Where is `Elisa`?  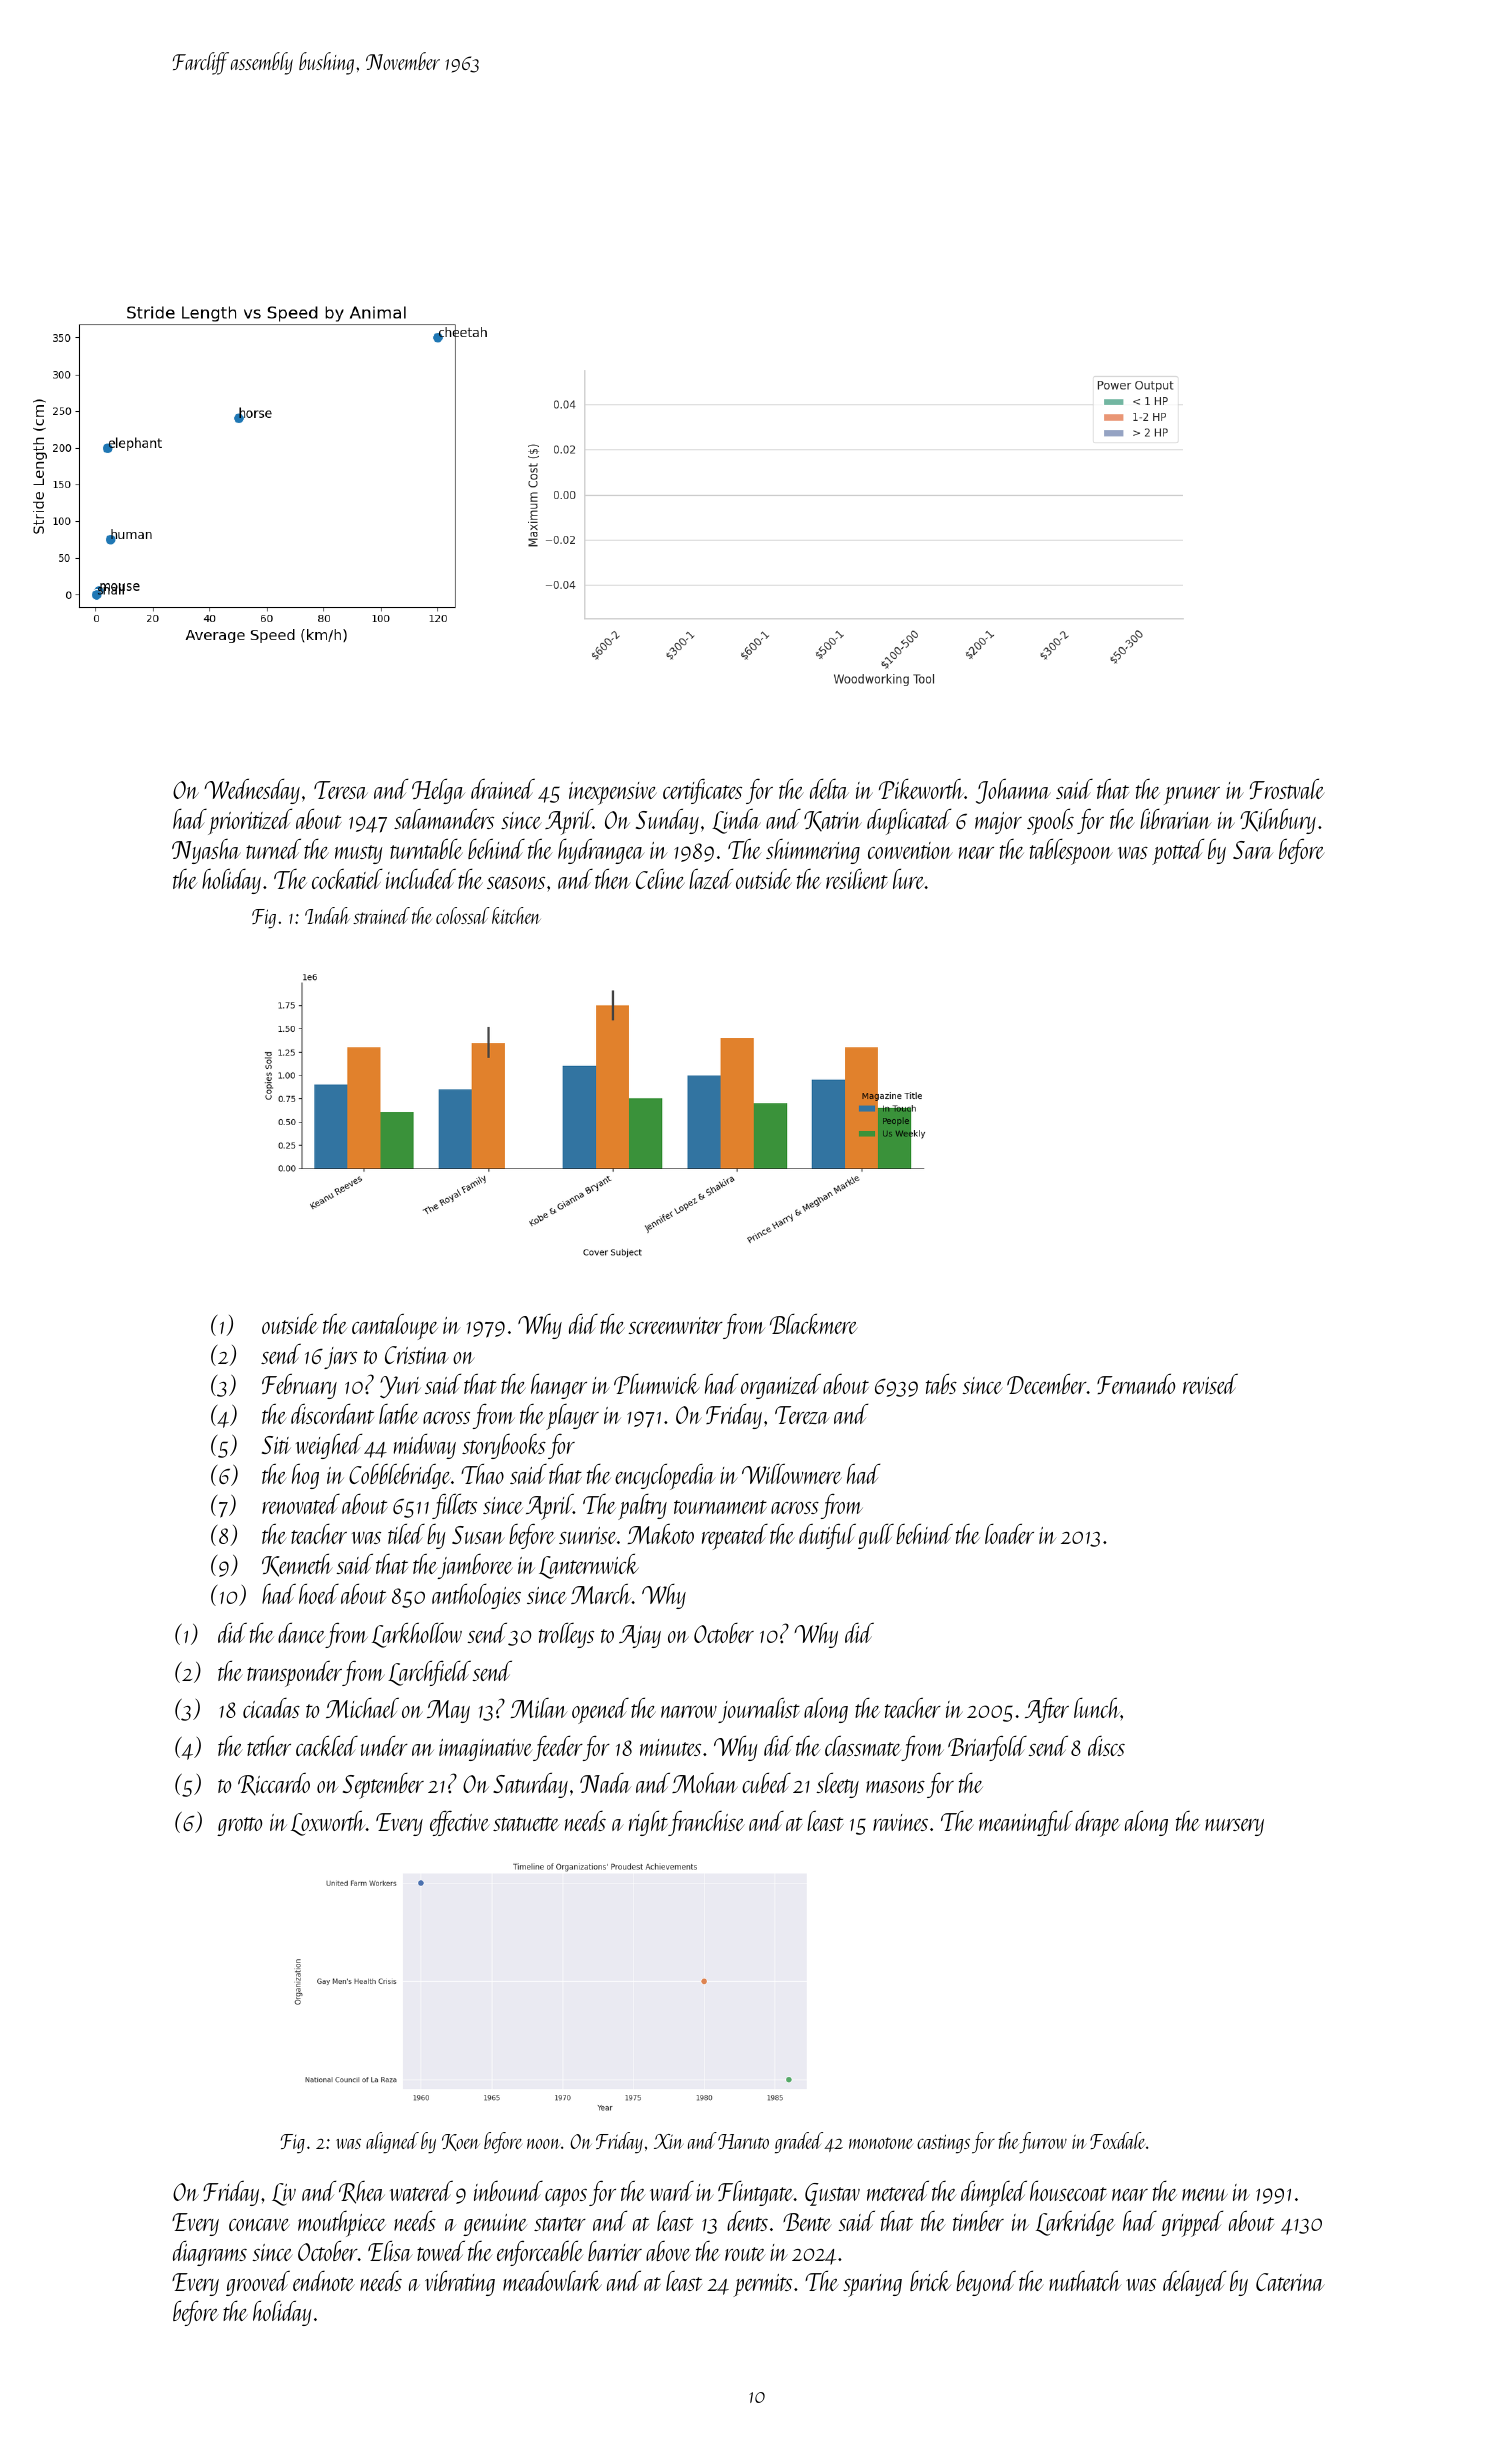 Elisa is located at coordinates (390, 2250).
